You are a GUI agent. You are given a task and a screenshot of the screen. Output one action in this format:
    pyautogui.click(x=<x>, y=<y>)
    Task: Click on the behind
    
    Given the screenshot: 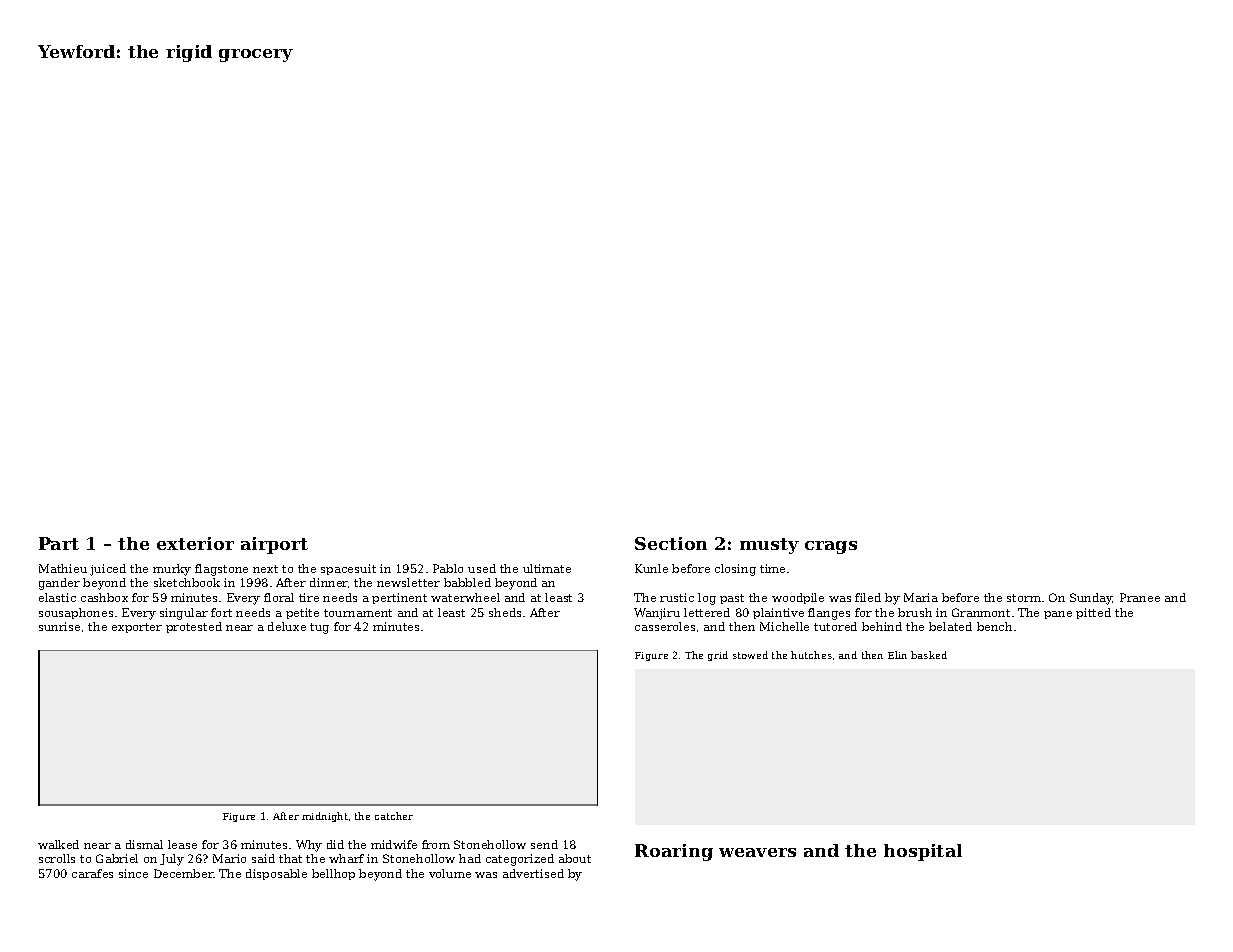 What is the action you would take?
    pyautogui.click(x=882, y=626)
